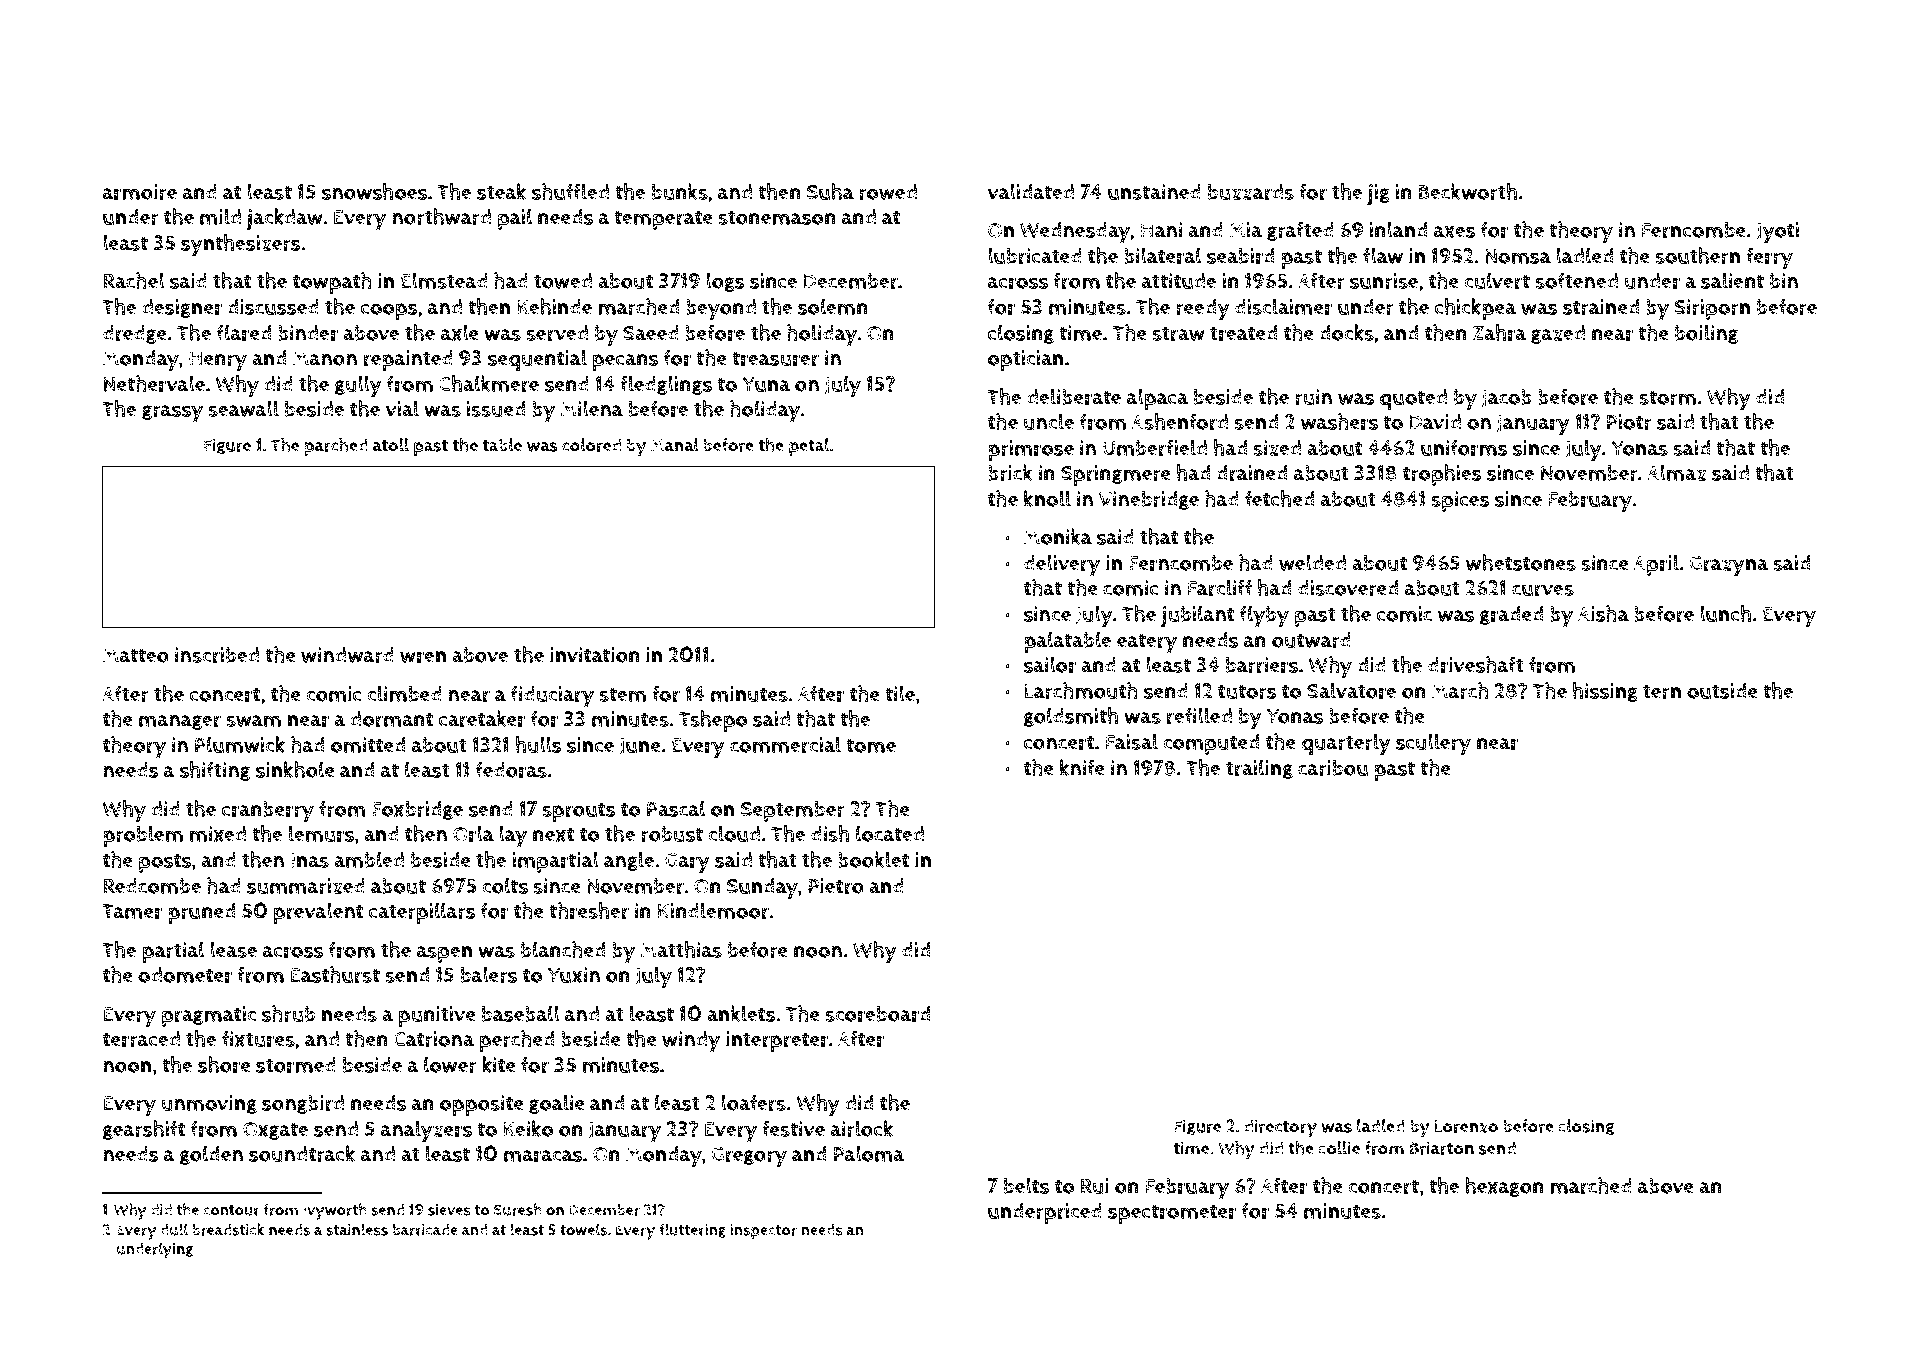  I want to click on delivery, so click(1062, 565).
